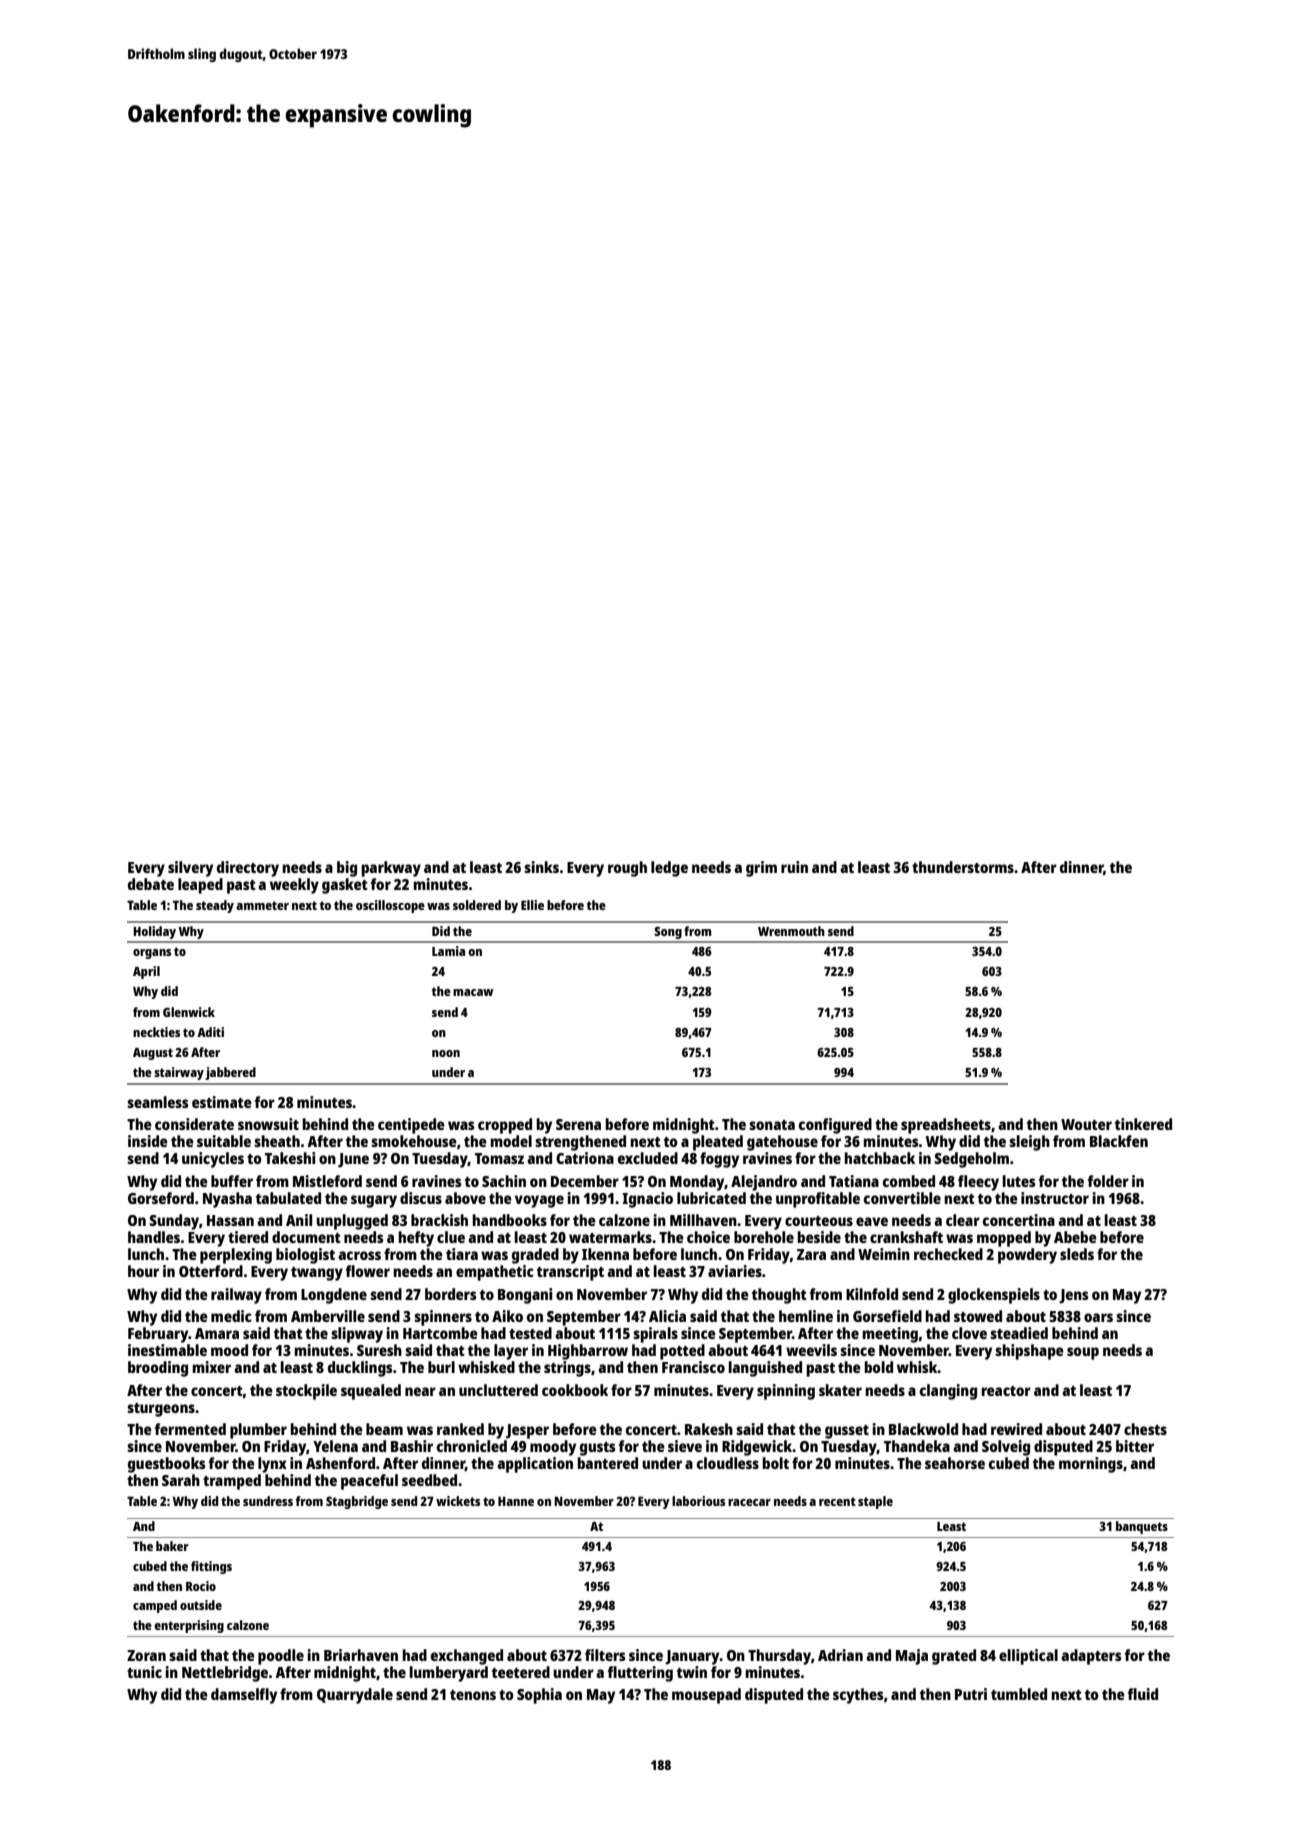 Image resolution: width=1301 pixels, height=1839 pixels. What do you see at coordinates (902, 1198) in the document?
I see `convertible` at bounding box center [902, 1198].
